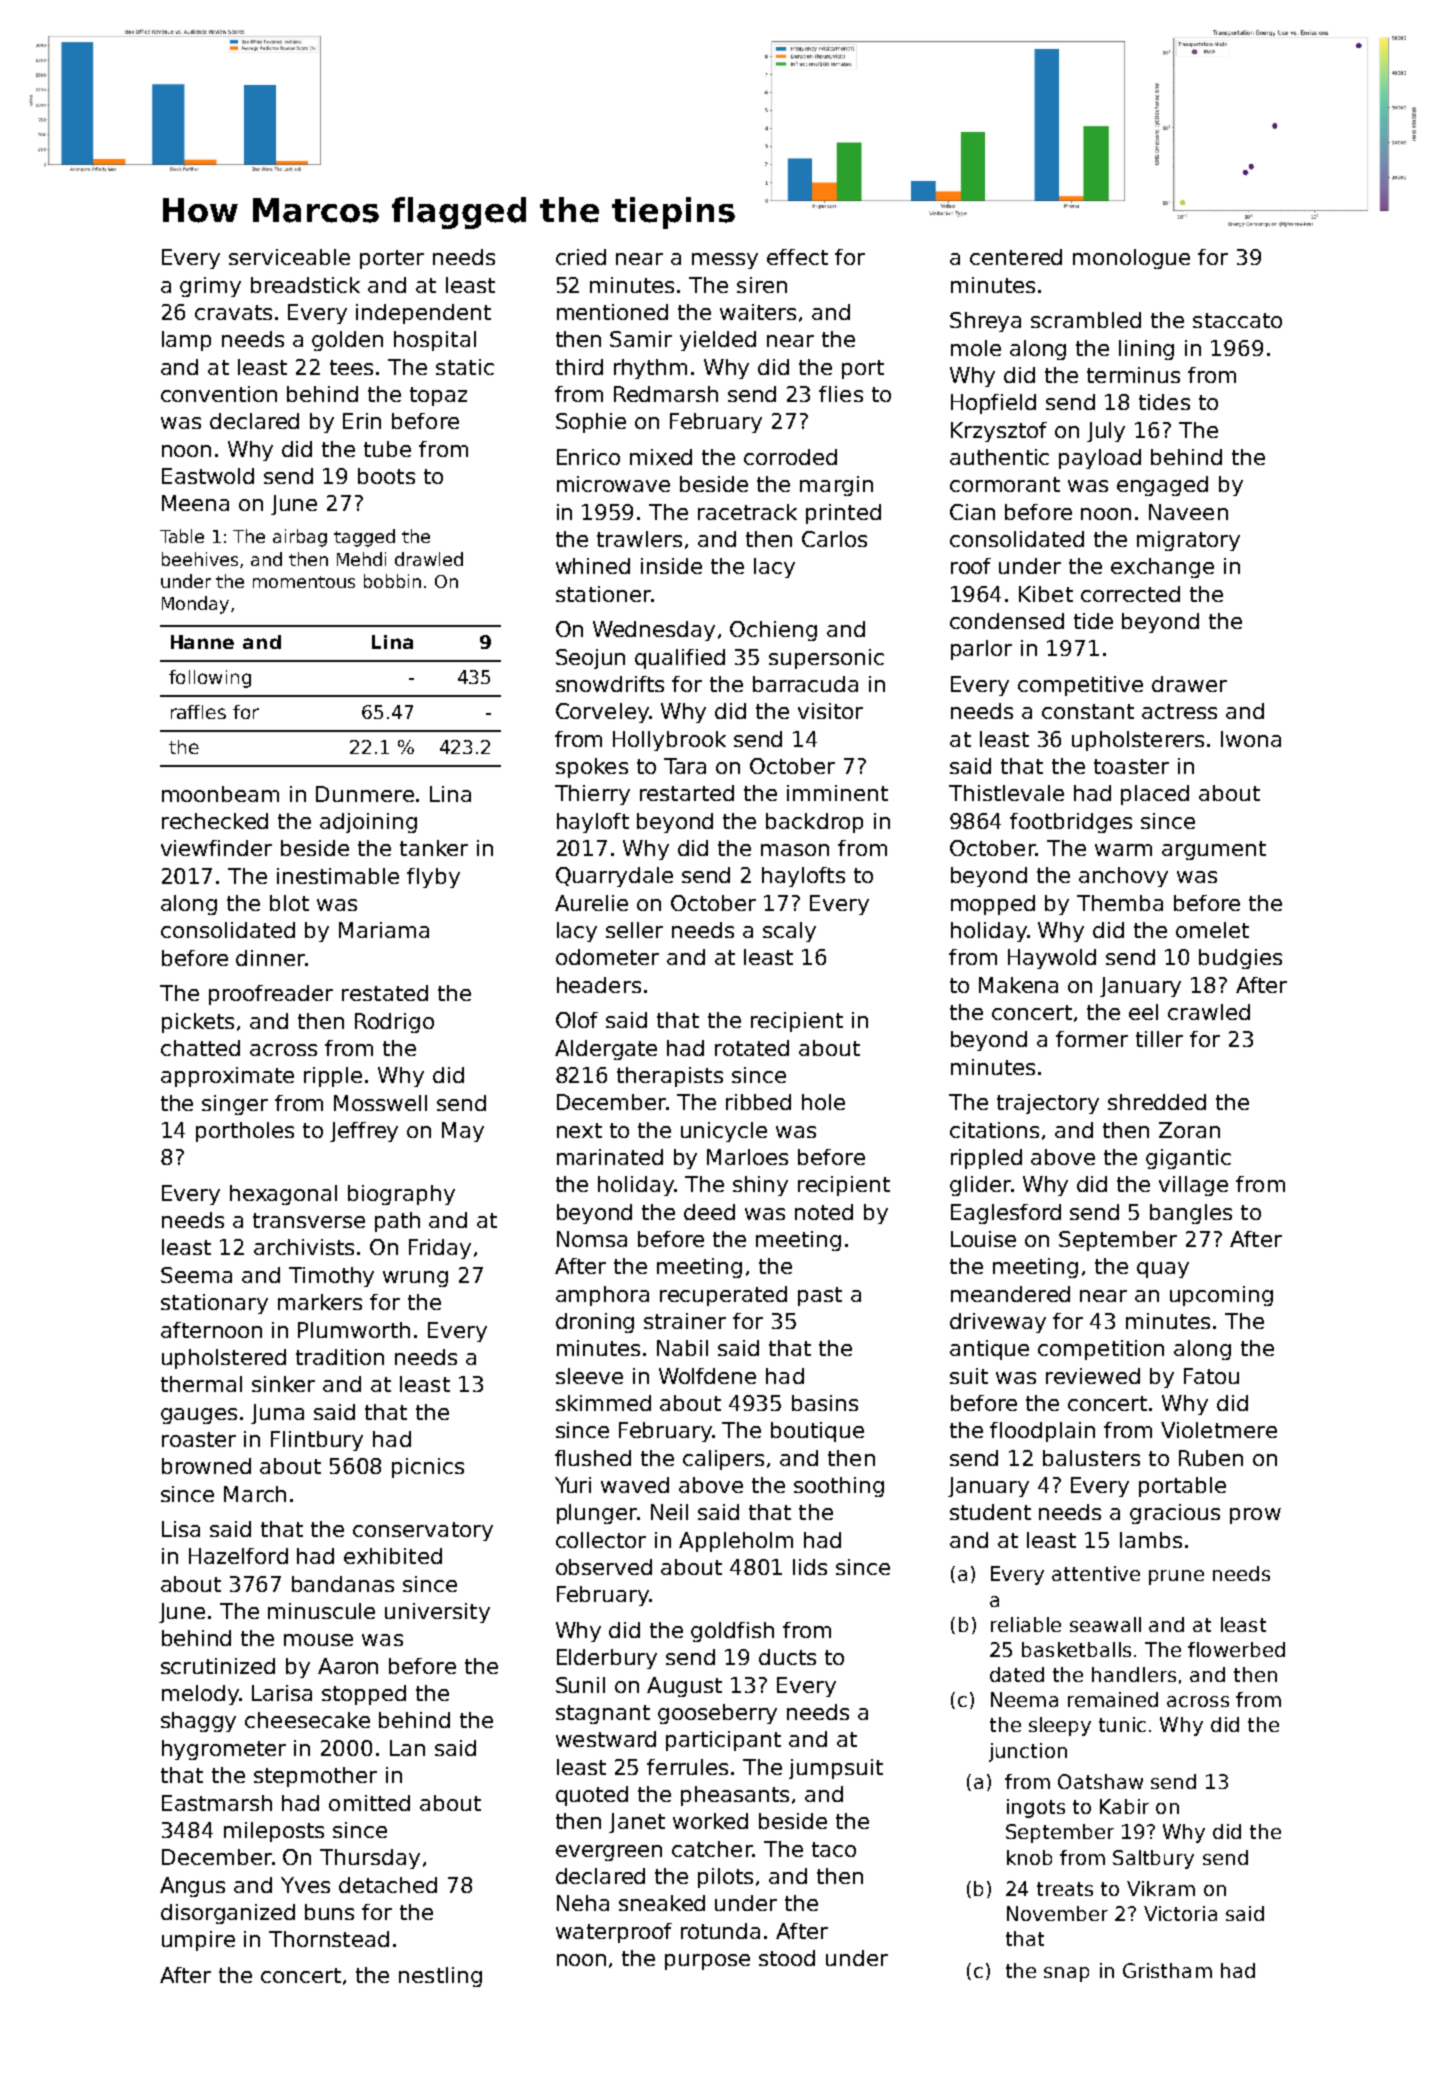 The width and height of the screenshot is (1450, 2100). What do you see at coordinates (797, 257) in the screenshot?
I see `effect` at bounding box center [797, 257].
